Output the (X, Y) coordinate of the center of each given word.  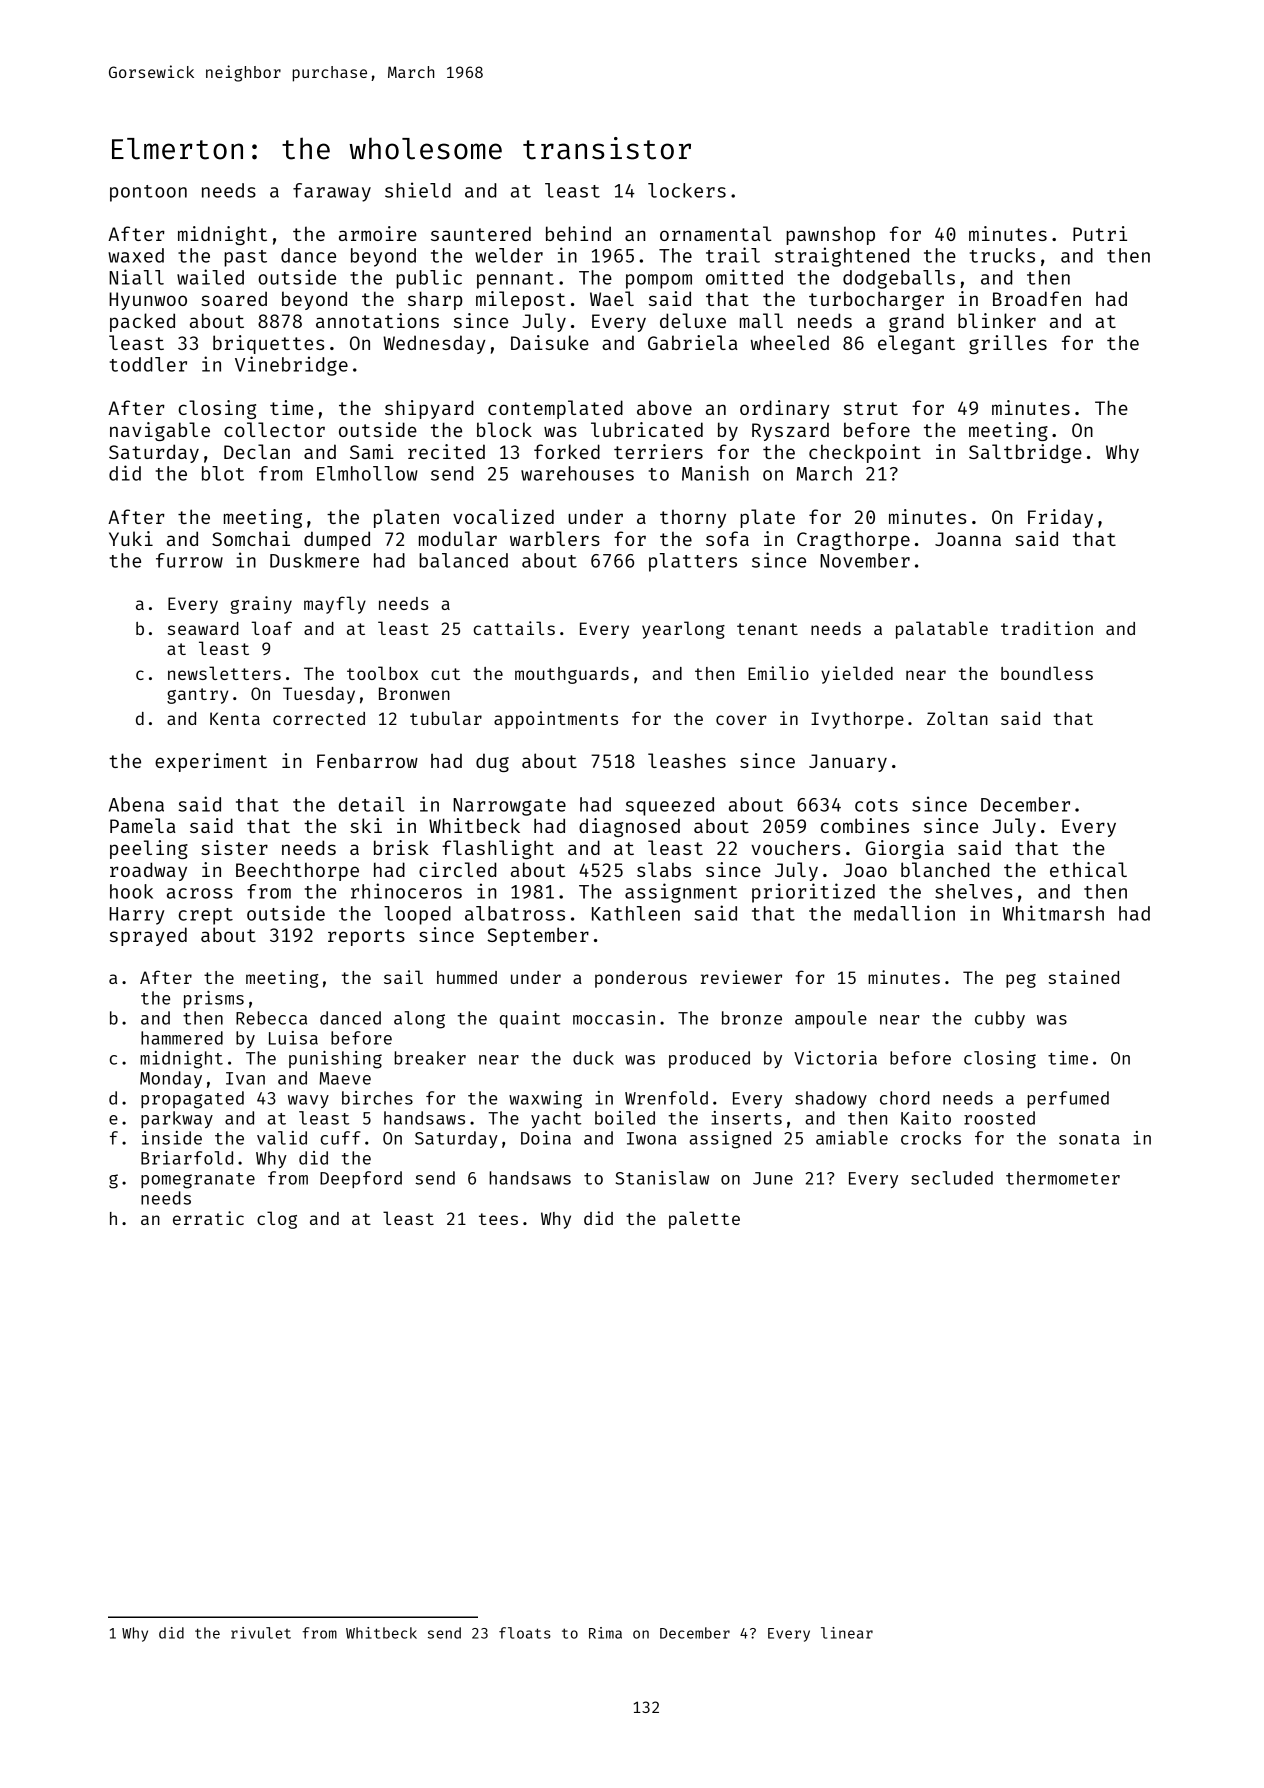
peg (1021, 981)
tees (498, 1219)
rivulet (261, 1633)
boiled (625, 1118)
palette (704, 1220)
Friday (1060, 518)
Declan (257, 451)
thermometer (1063, 1178)
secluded (952, 1178)
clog (277, 1220)
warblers (555, 538)
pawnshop (830, 236)
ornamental (716, 233)
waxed (136, 255)
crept (205, 916)
